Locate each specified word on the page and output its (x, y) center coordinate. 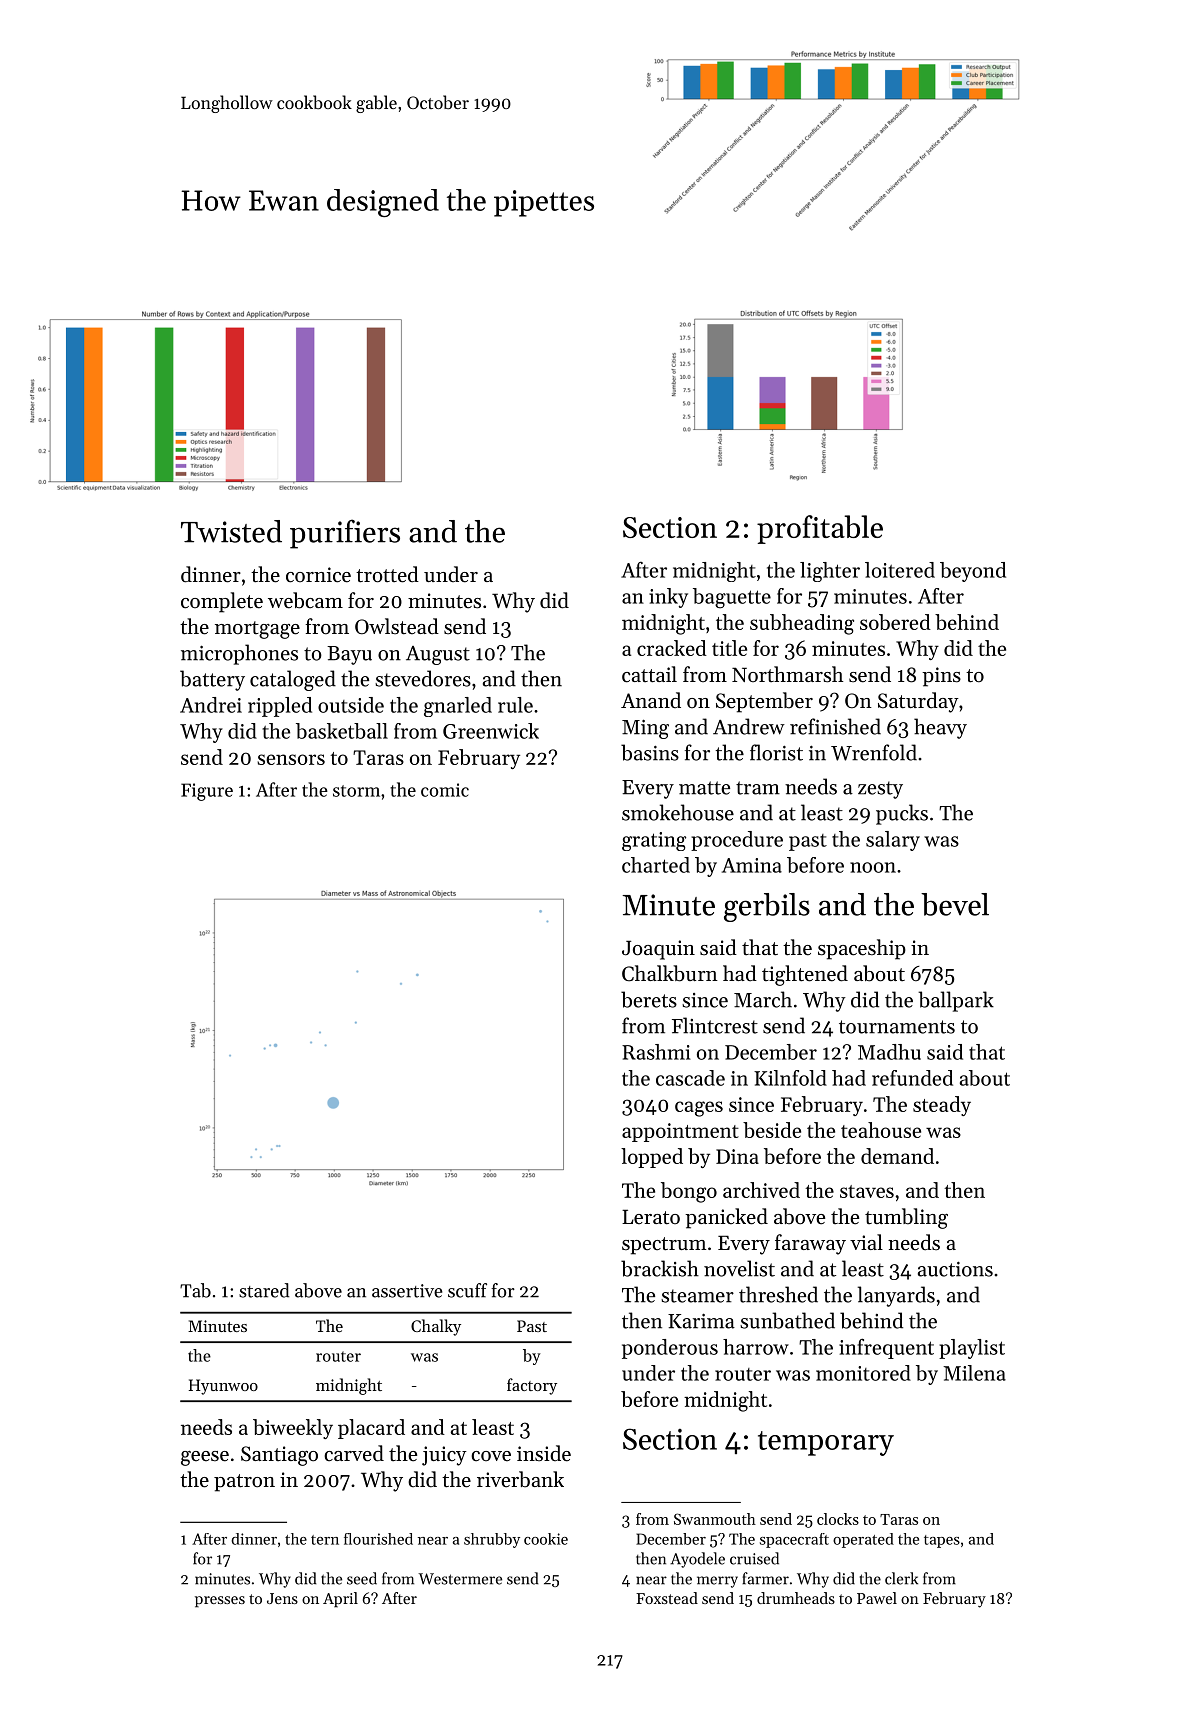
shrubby (492, 1540)
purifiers (345, 534)
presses (220, 1602)
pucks (902, 814)
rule (515, 705)
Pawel (877, 1598)
